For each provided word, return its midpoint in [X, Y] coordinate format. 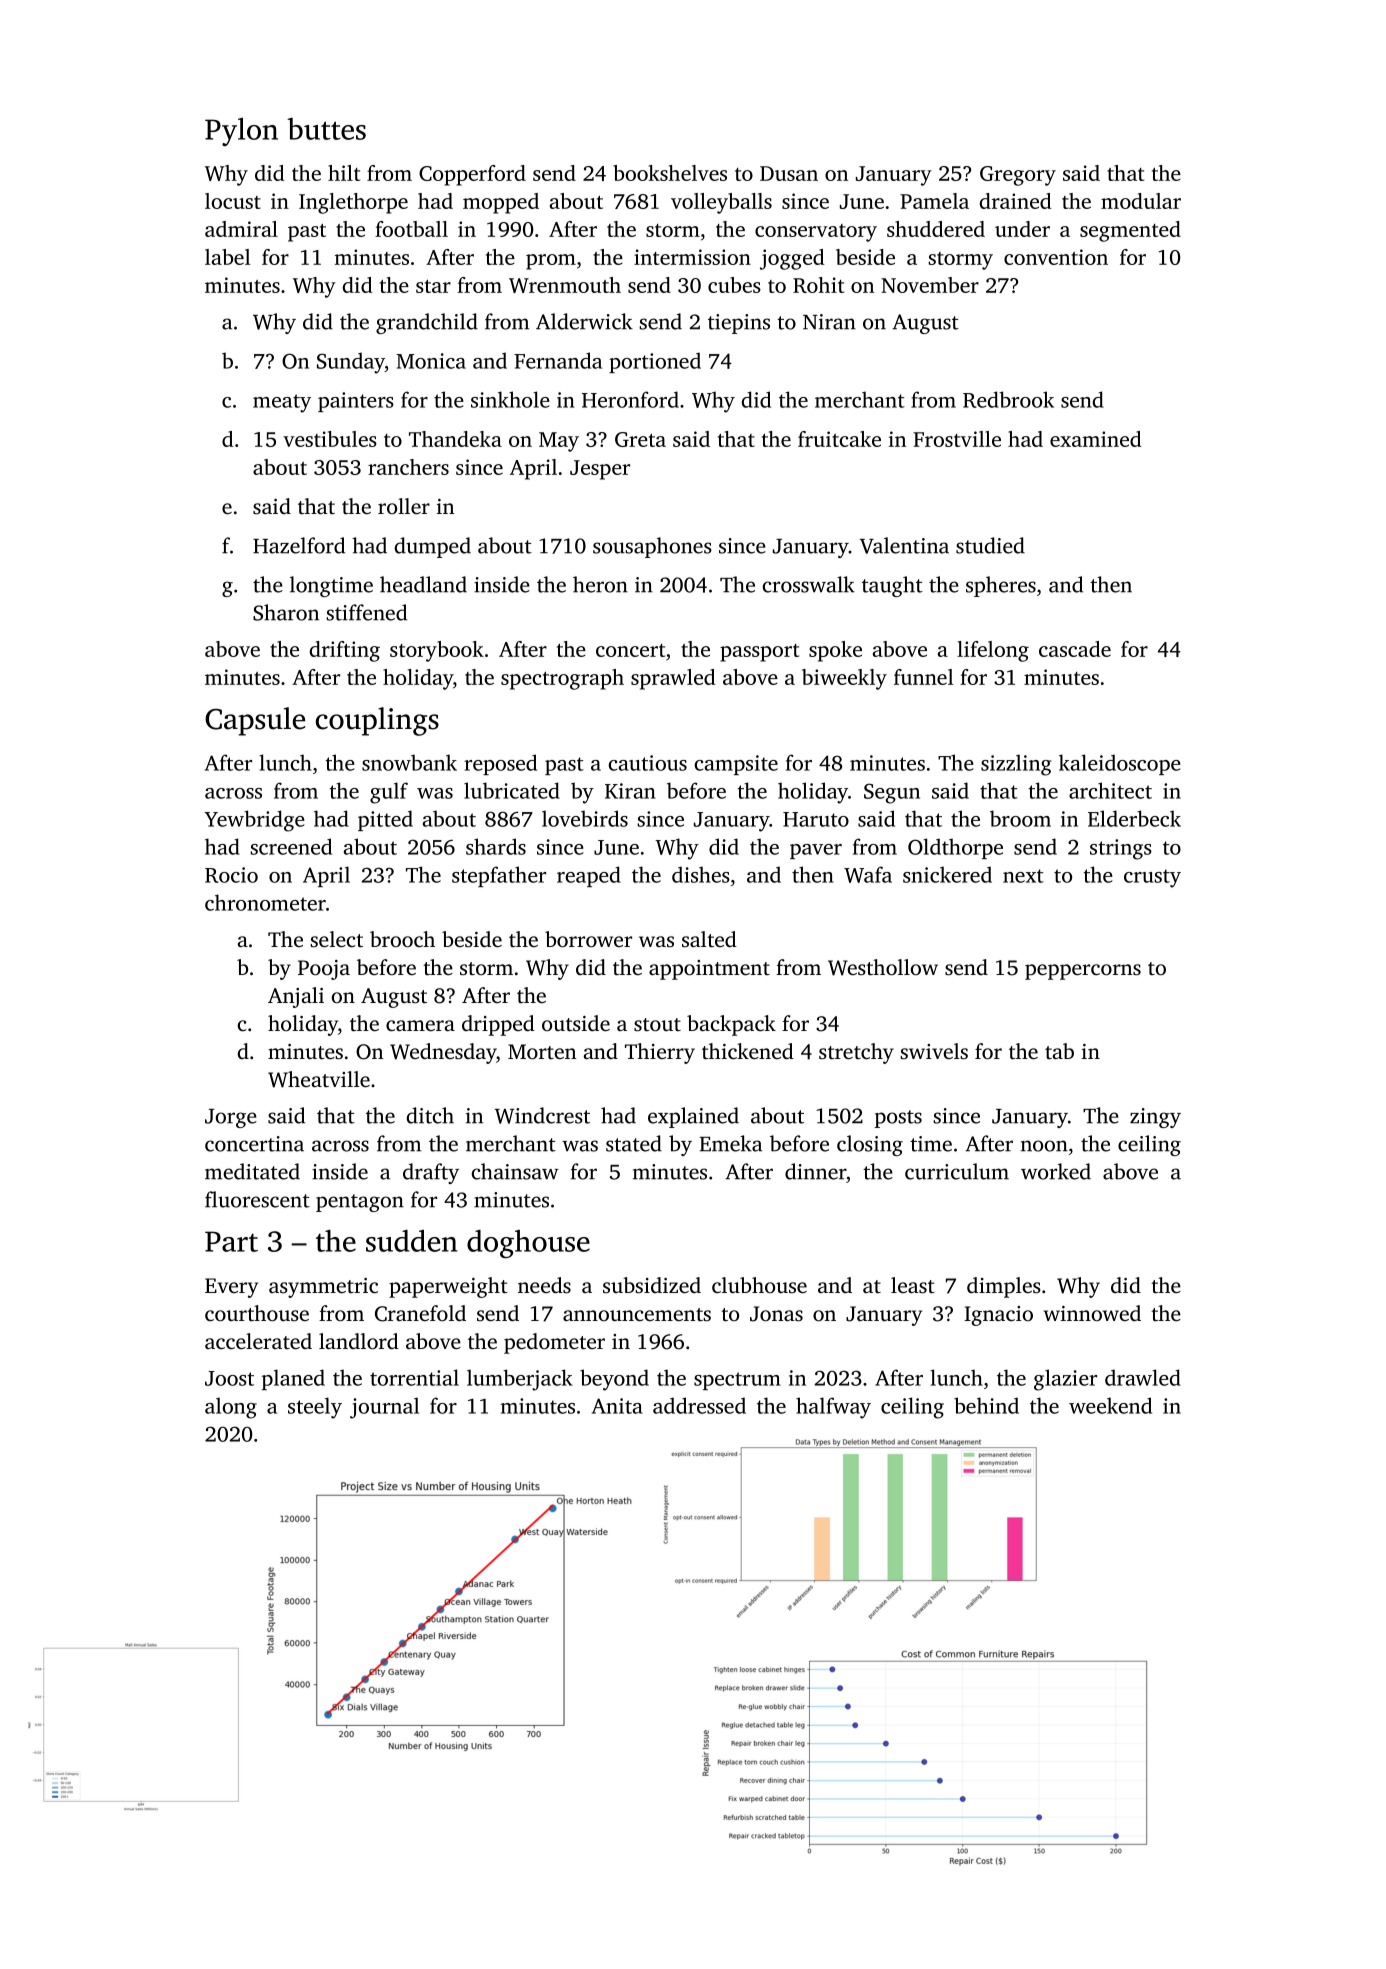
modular [1141, 201]
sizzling [1016, 765]
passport [759, 653]
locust [233, 201]
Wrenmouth [565, 285]
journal [384, 1408]
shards [496, 846]
